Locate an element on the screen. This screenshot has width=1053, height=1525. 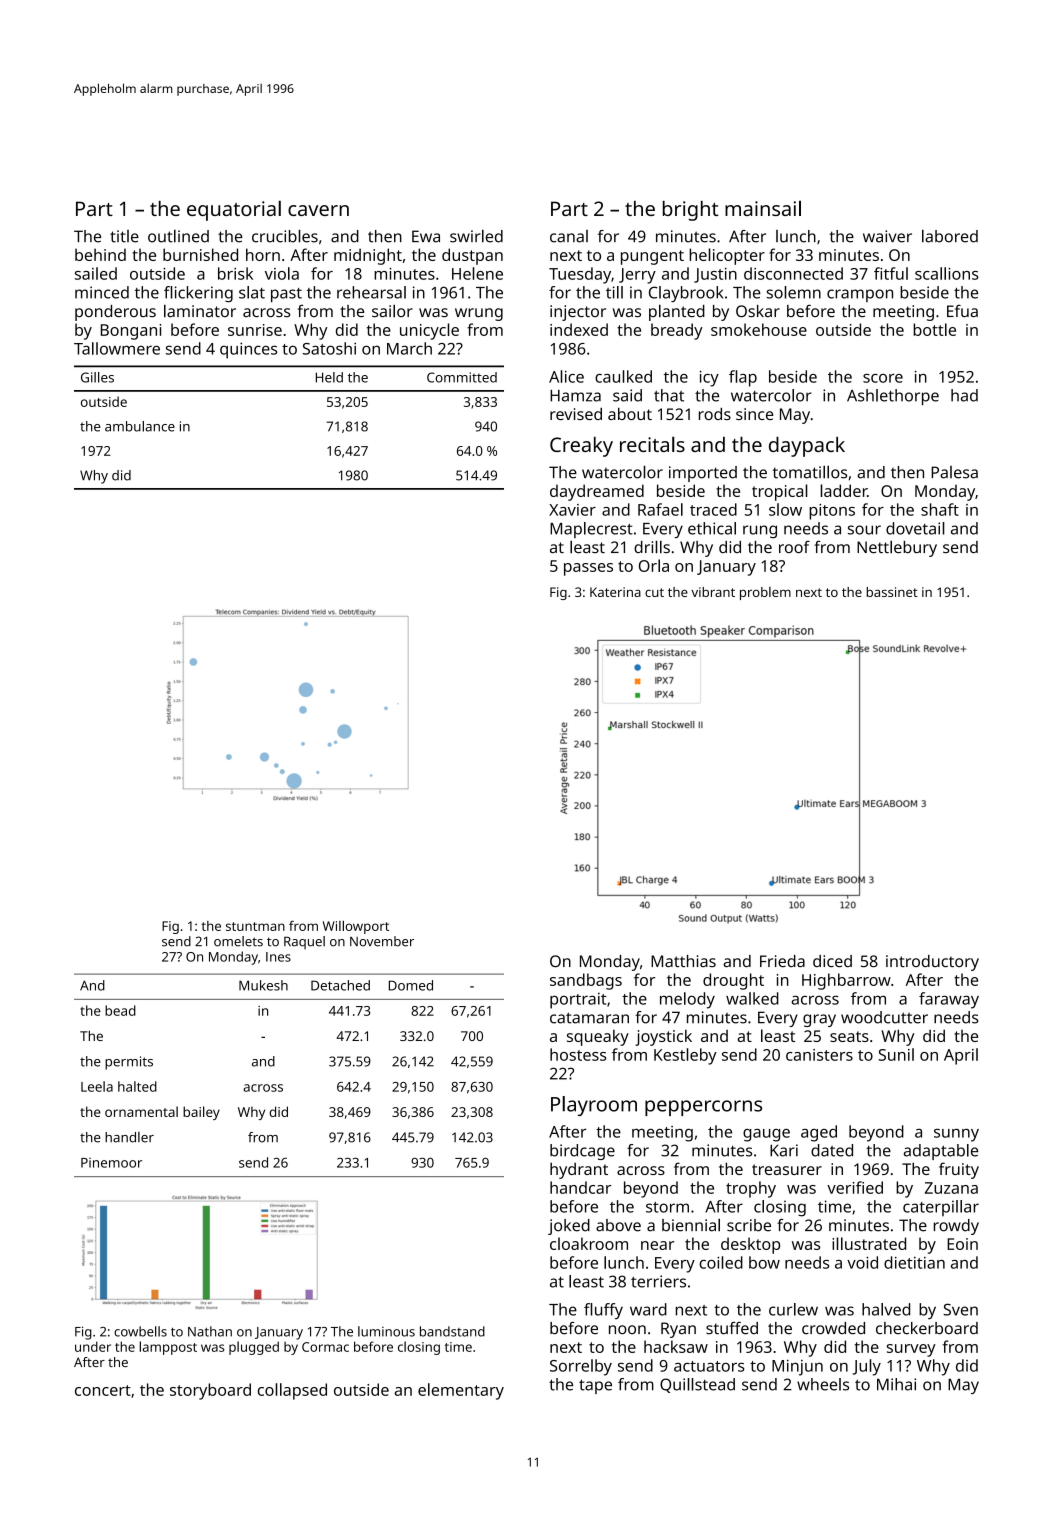
Sorrelby is located at coordinates (581, 1367).
